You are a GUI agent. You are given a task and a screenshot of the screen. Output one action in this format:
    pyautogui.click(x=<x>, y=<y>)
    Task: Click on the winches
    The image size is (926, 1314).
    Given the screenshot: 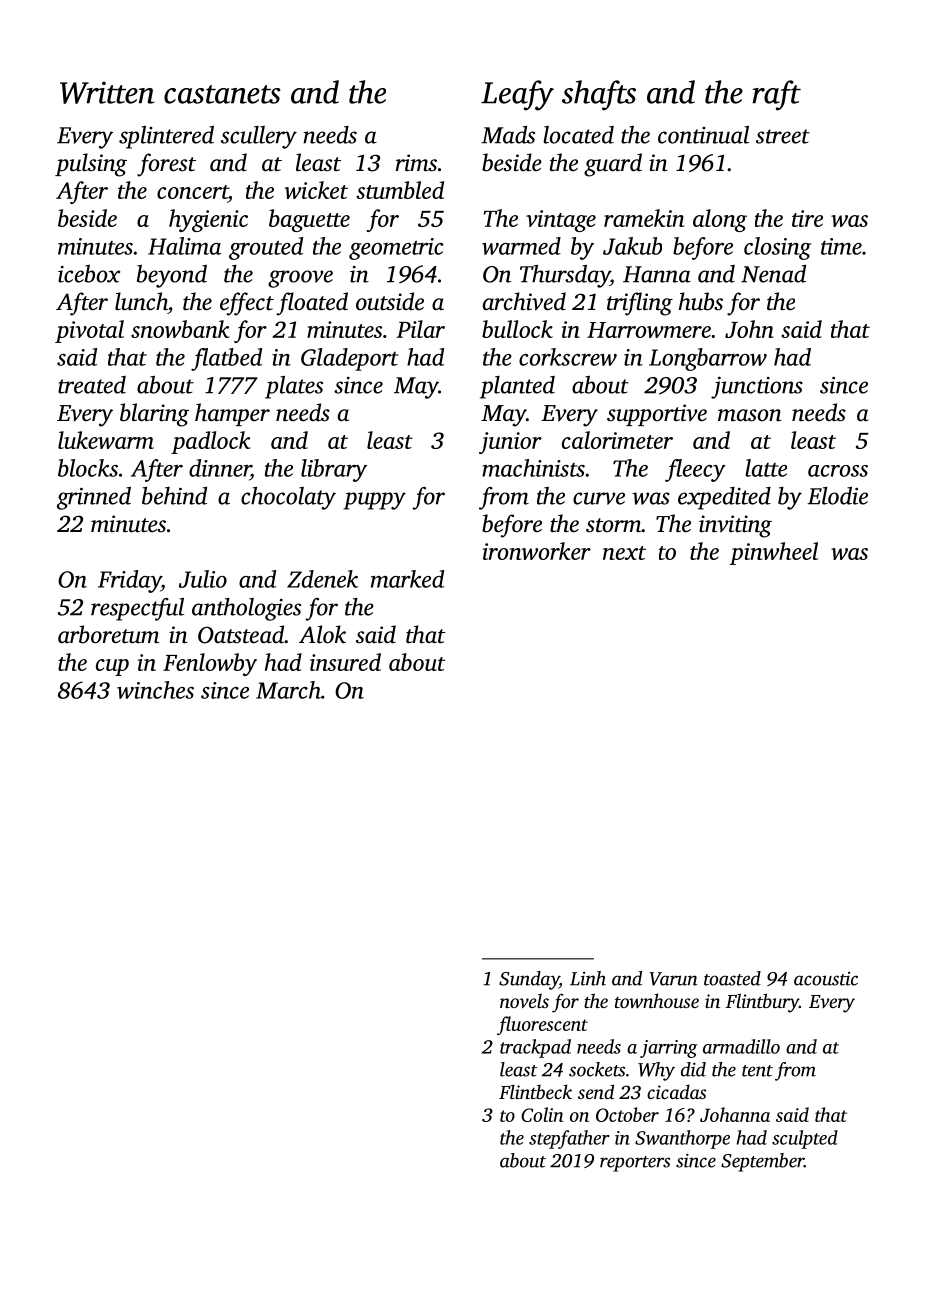 What is the action you would take?
    pyautogui.click(x=155, y=690)
